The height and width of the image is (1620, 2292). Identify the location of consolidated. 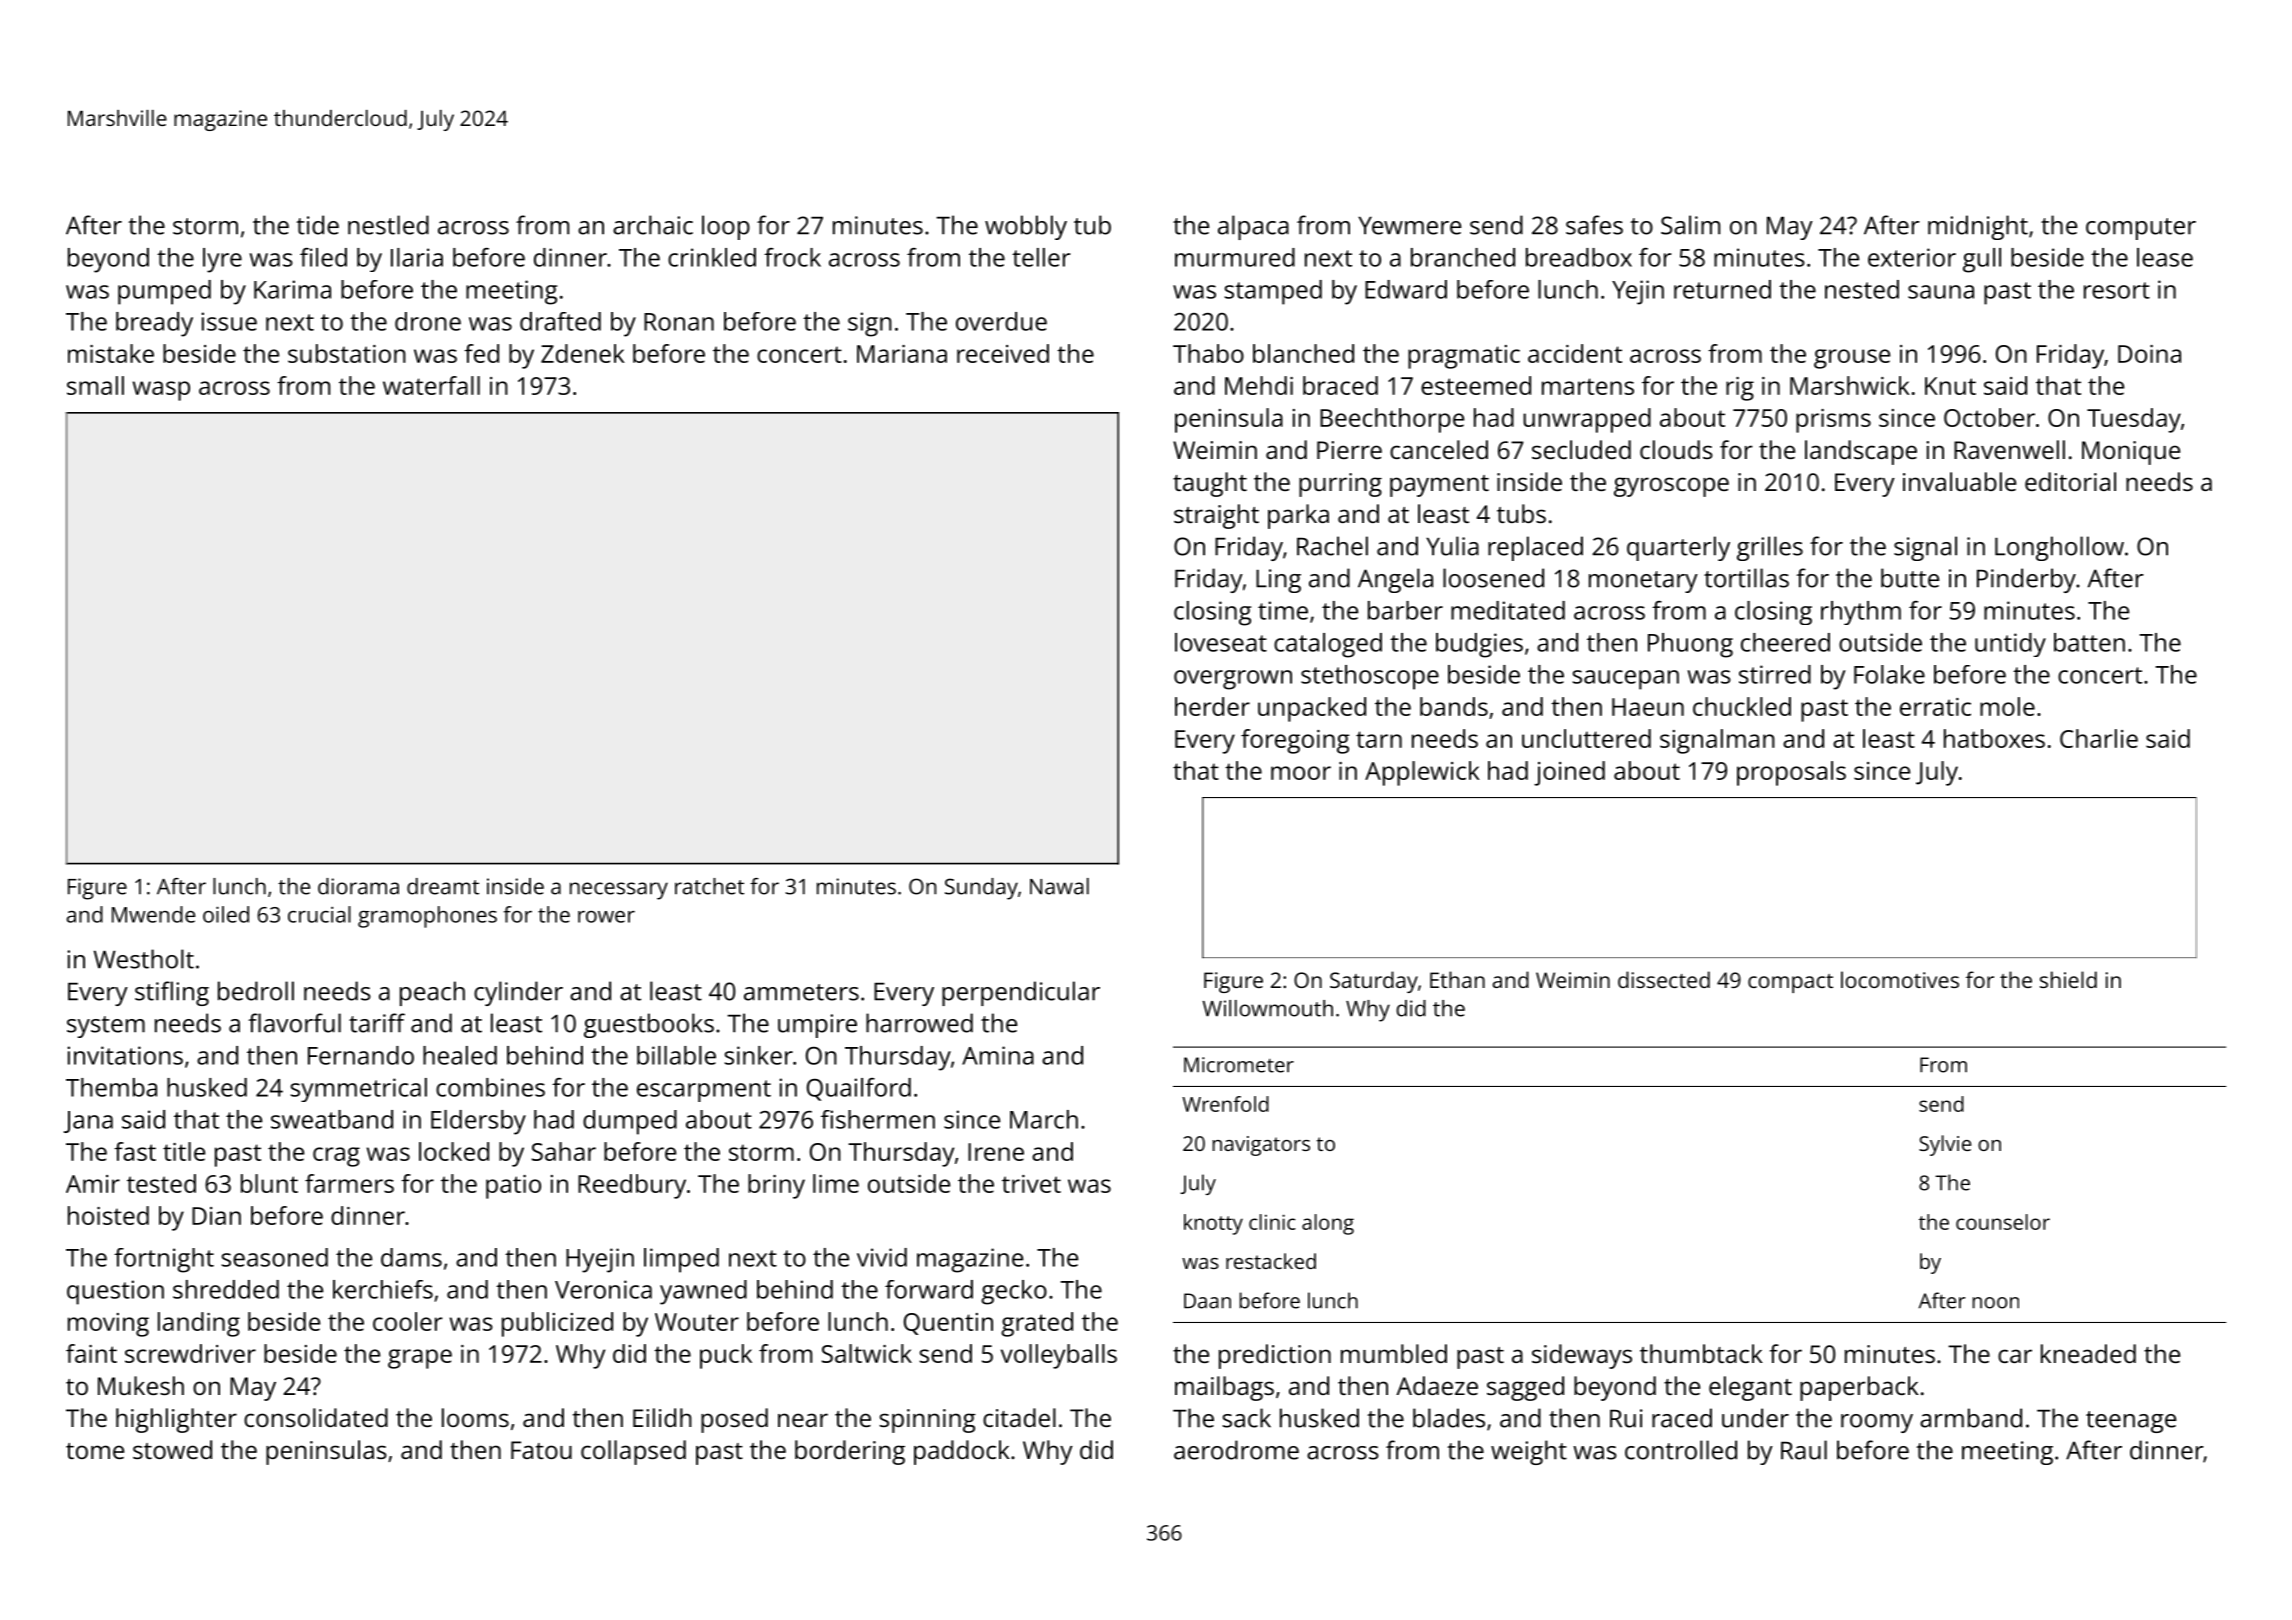
(316, 1417).
